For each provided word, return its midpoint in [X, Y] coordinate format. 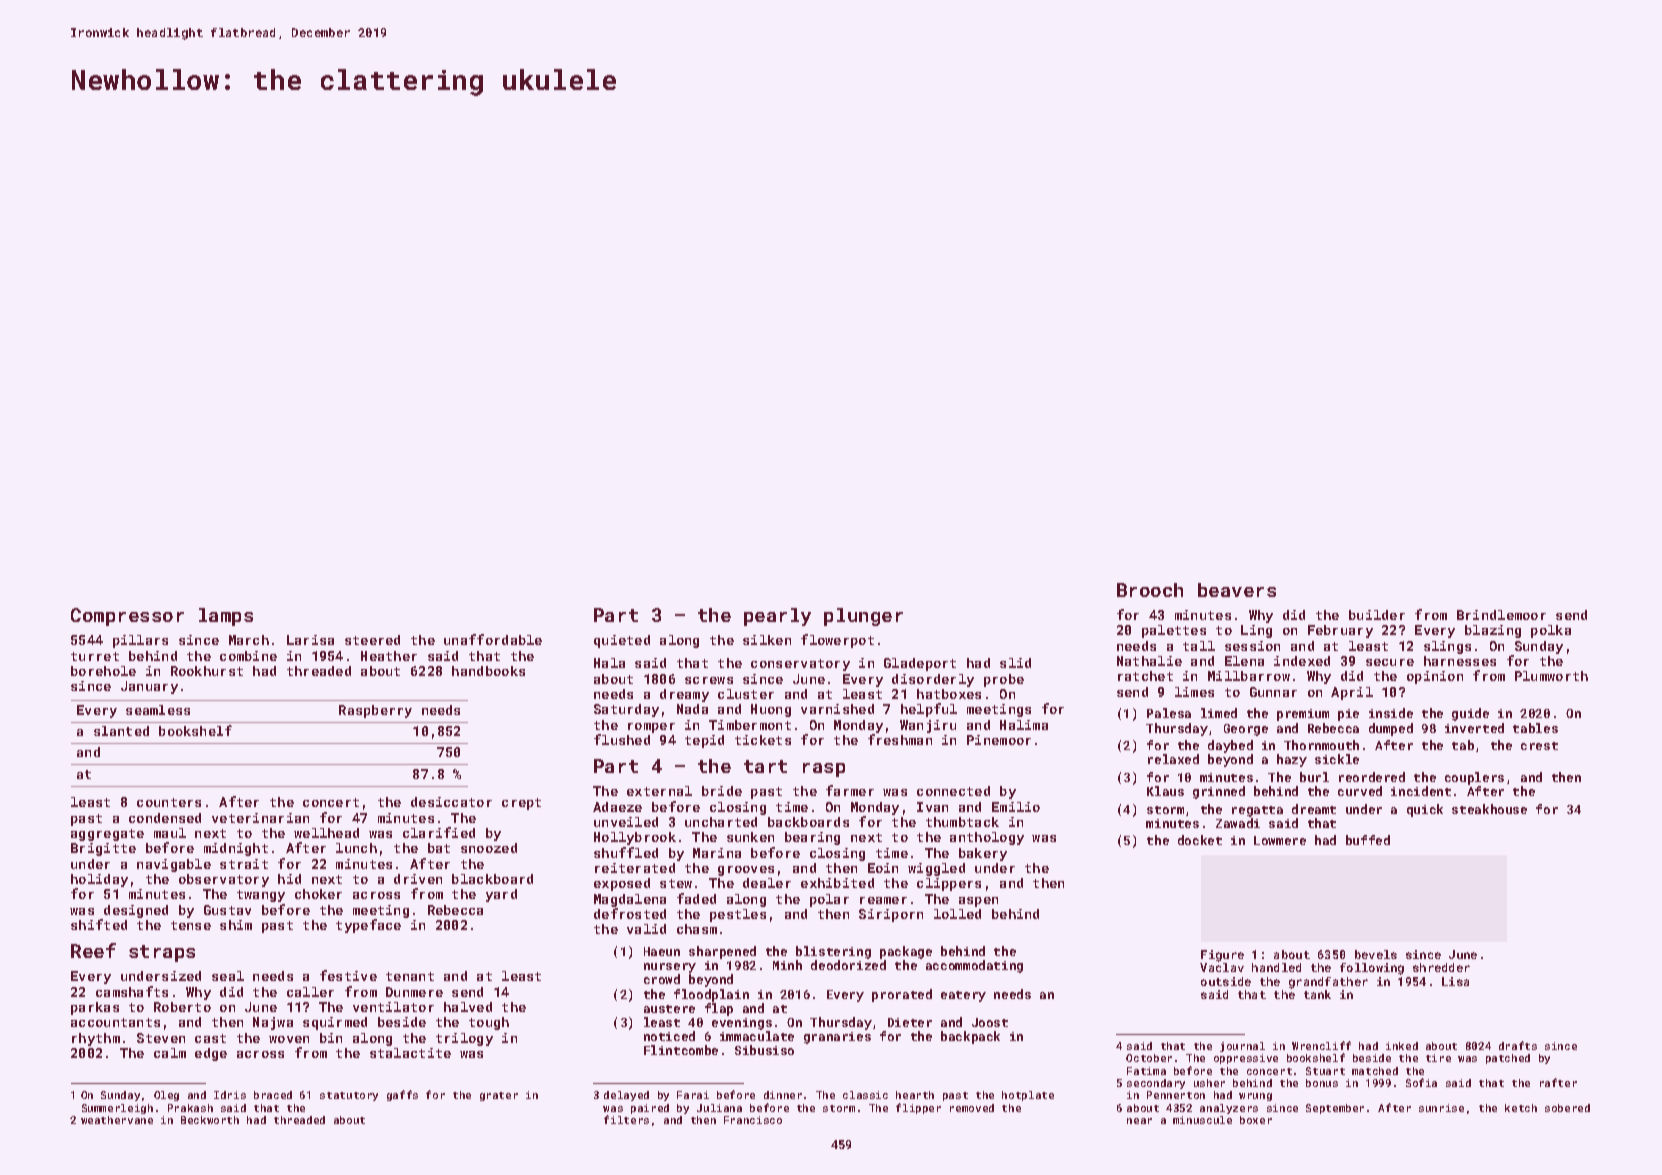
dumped [1391, 729]
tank [1317, 994]
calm [170, 1053]
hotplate [1028, 1096]
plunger [863, 617]
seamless [158, 710]
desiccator [451, 802]
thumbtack [962, 822]
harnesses [1460, 661]
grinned [1219, 792]
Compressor [127, 617]
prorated [902, 995]
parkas [95, 1008]
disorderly [933, 680]
